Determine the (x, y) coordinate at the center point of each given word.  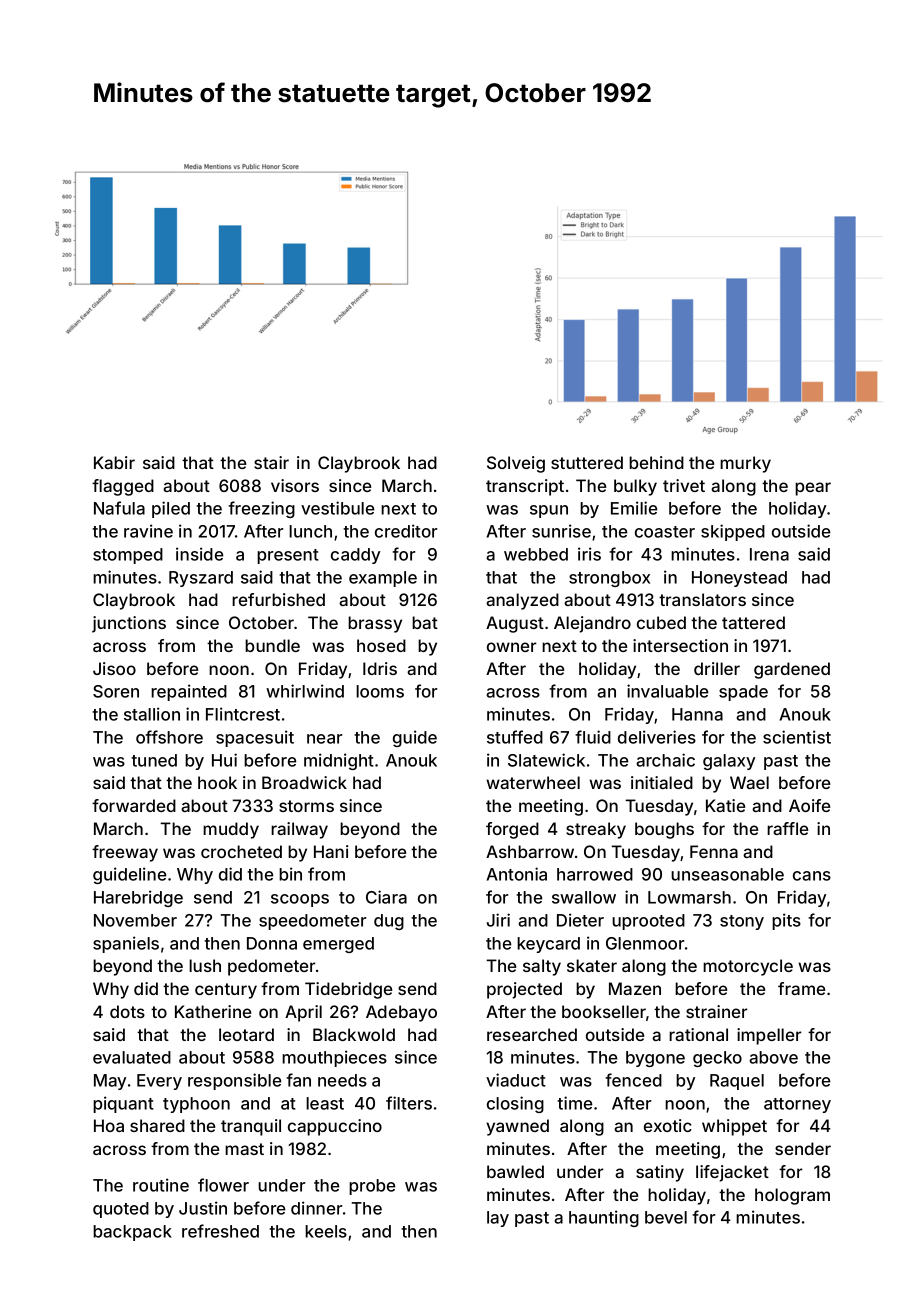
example (383, 579)
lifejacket (732, 1173)
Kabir (114, 462)
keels (326, 1231)
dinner (316, 1208)
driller (717, 668)
